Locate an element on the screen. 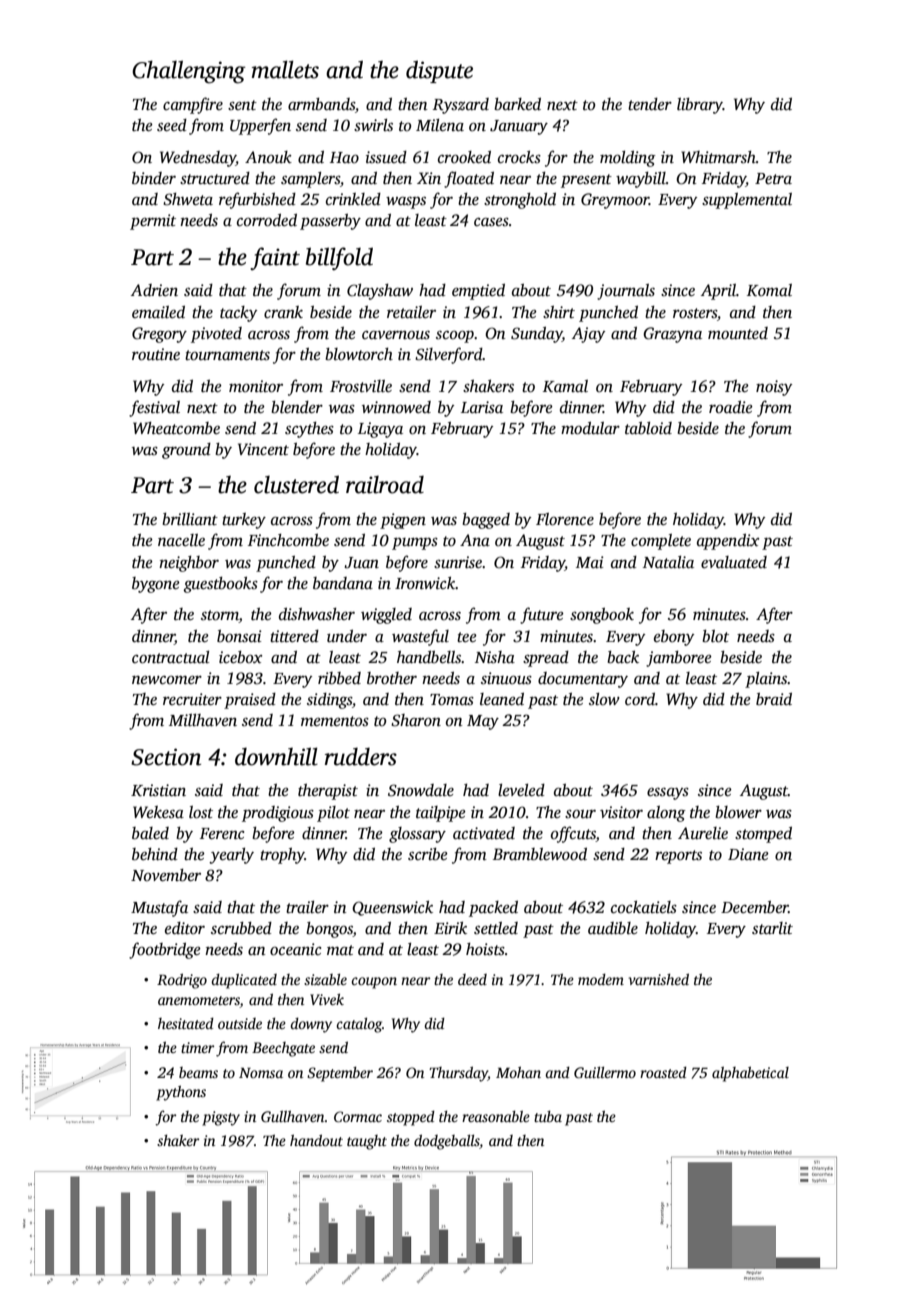 This screenshot has height=1311, width=924. oceanic is located at coordinates (295, 949).
